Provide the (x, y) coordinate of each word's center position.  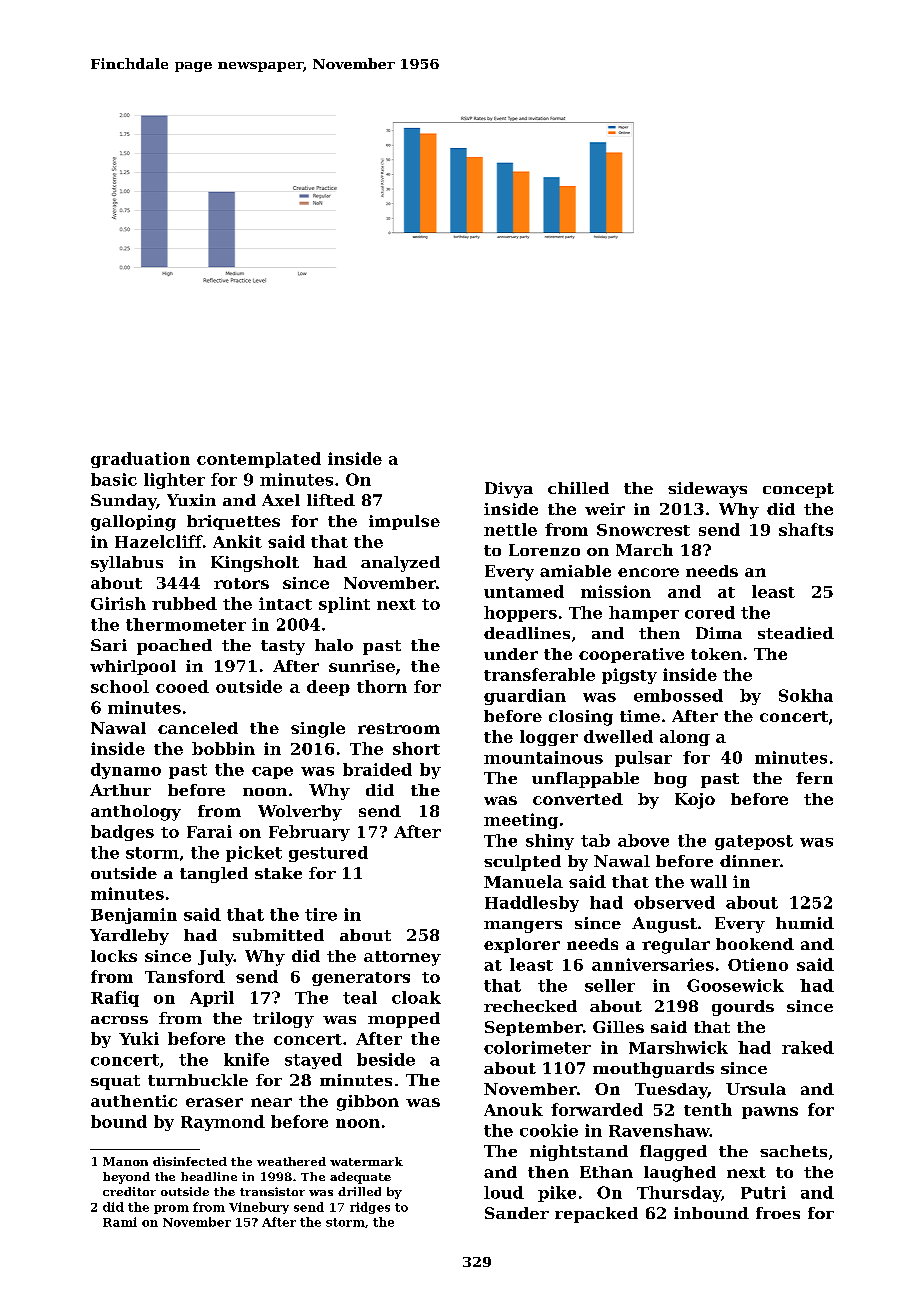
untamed (524, 591)
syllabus (127, 564)
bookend (755, 944)
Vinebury (259, 1208)
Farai (209, 831)
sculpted (522, 863)
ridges (370, 1208)
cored (710, 612)
